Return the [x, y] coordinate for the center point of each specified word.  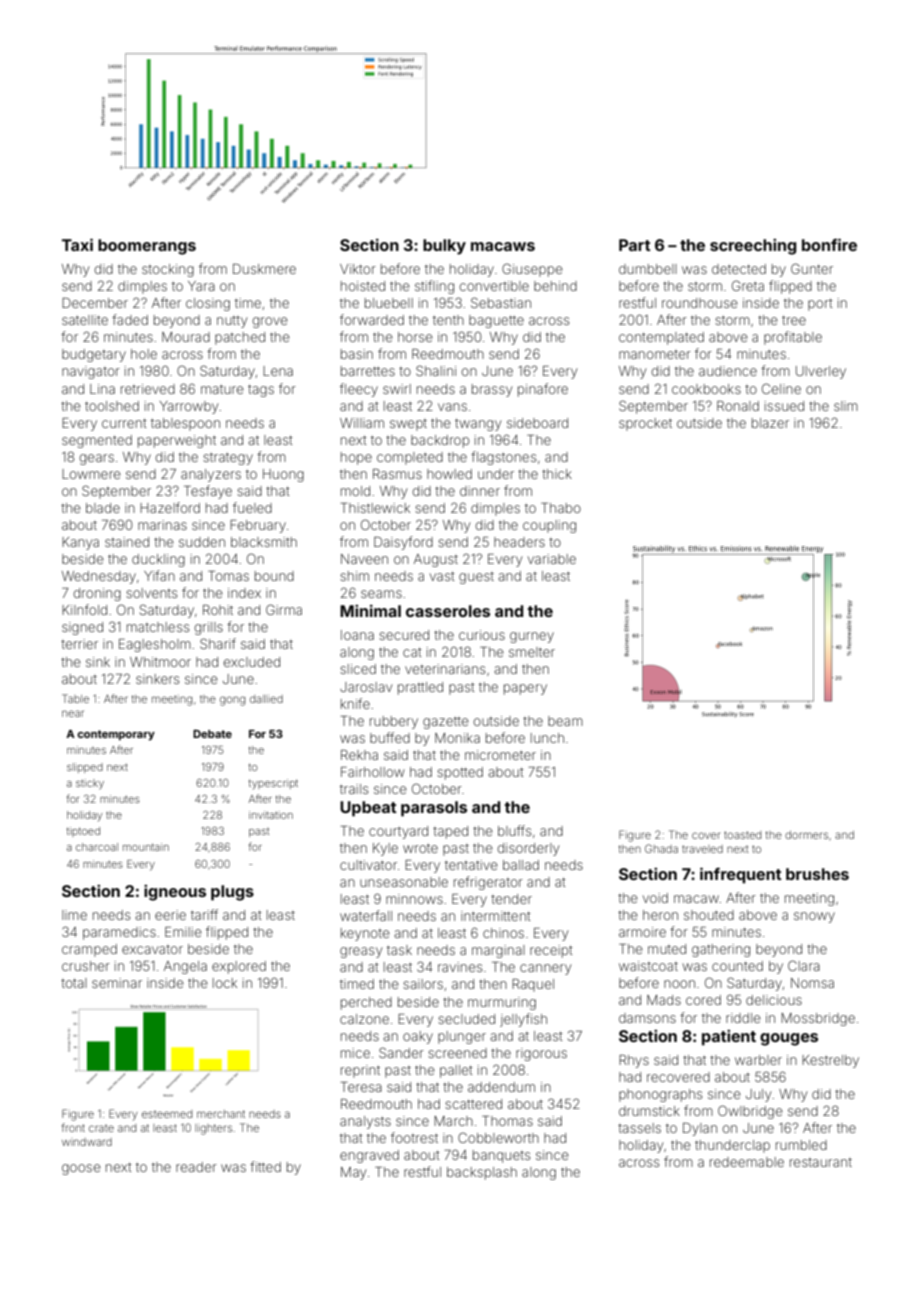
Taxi [77, 244]
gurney [532, 637]
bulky [444, 247]
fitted [265, 1166]
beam [565, 721]
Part [635, 245]
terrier [79, 644]
